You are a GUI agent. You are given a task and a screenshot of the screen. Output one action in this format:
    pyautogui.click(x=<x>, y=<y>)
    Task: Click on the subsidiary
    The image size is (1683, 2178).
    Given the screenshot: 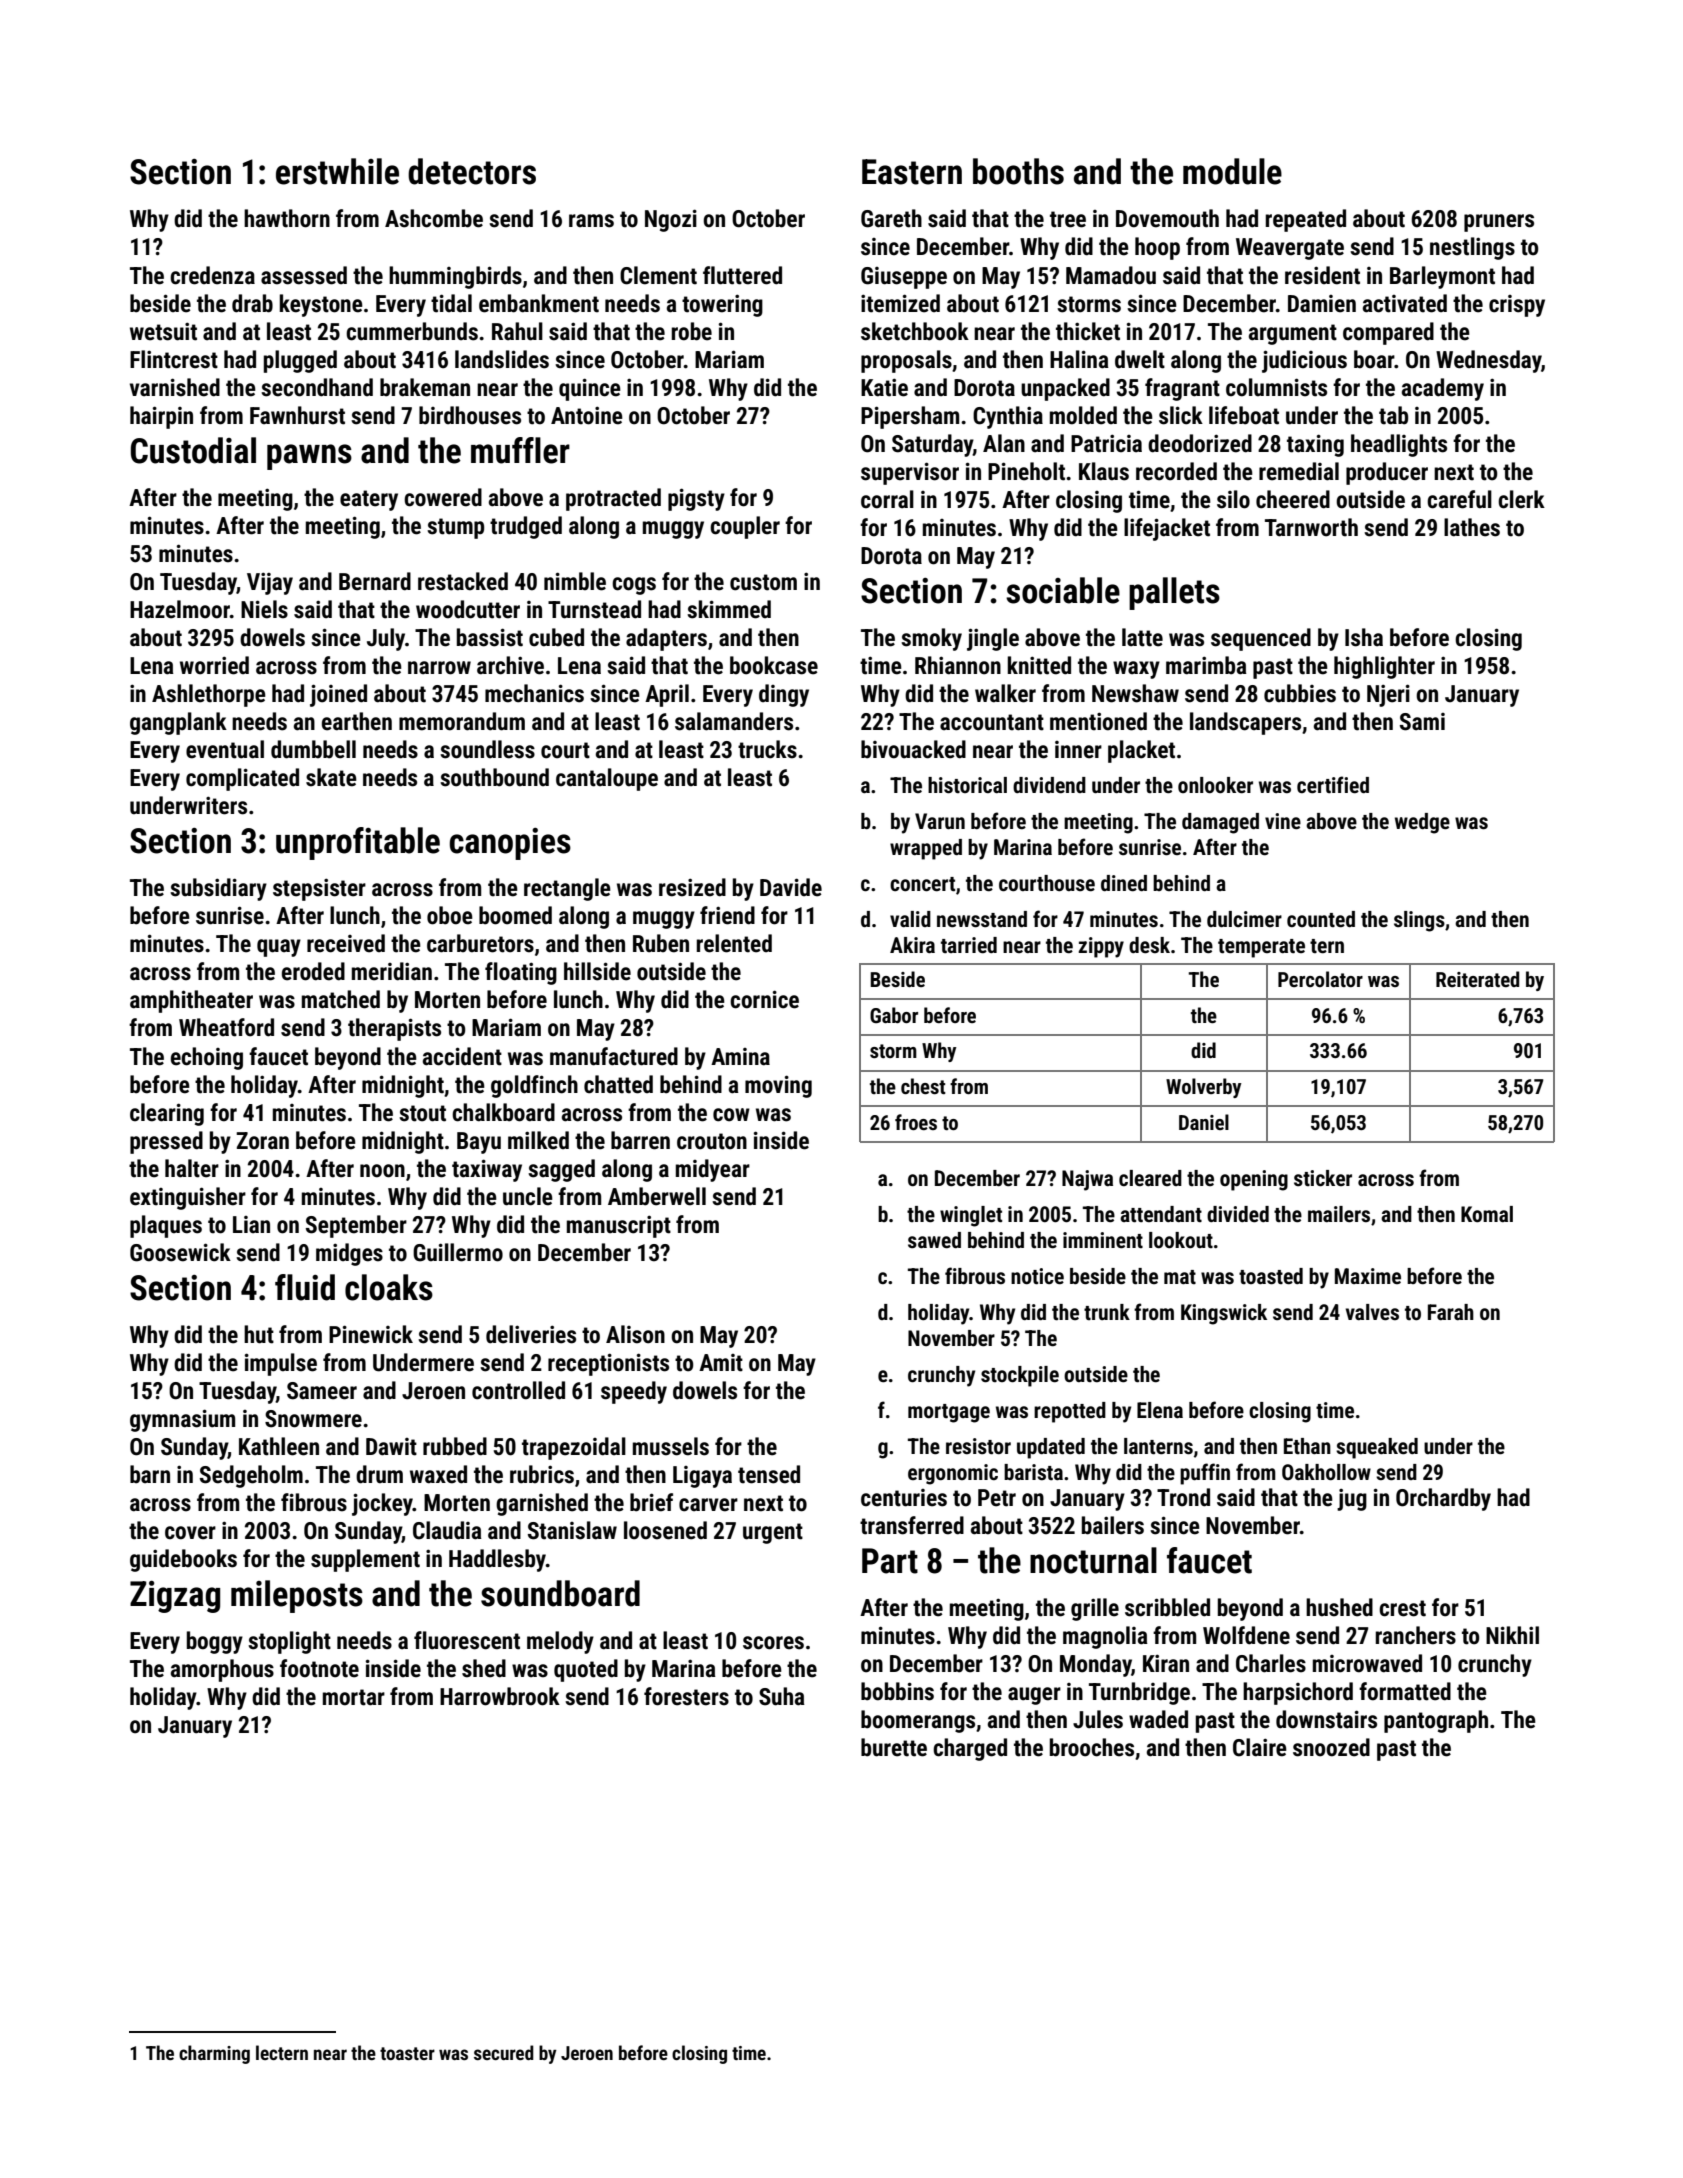 What is the action you would take?
    pyautogui.click(x=218, y=889)
